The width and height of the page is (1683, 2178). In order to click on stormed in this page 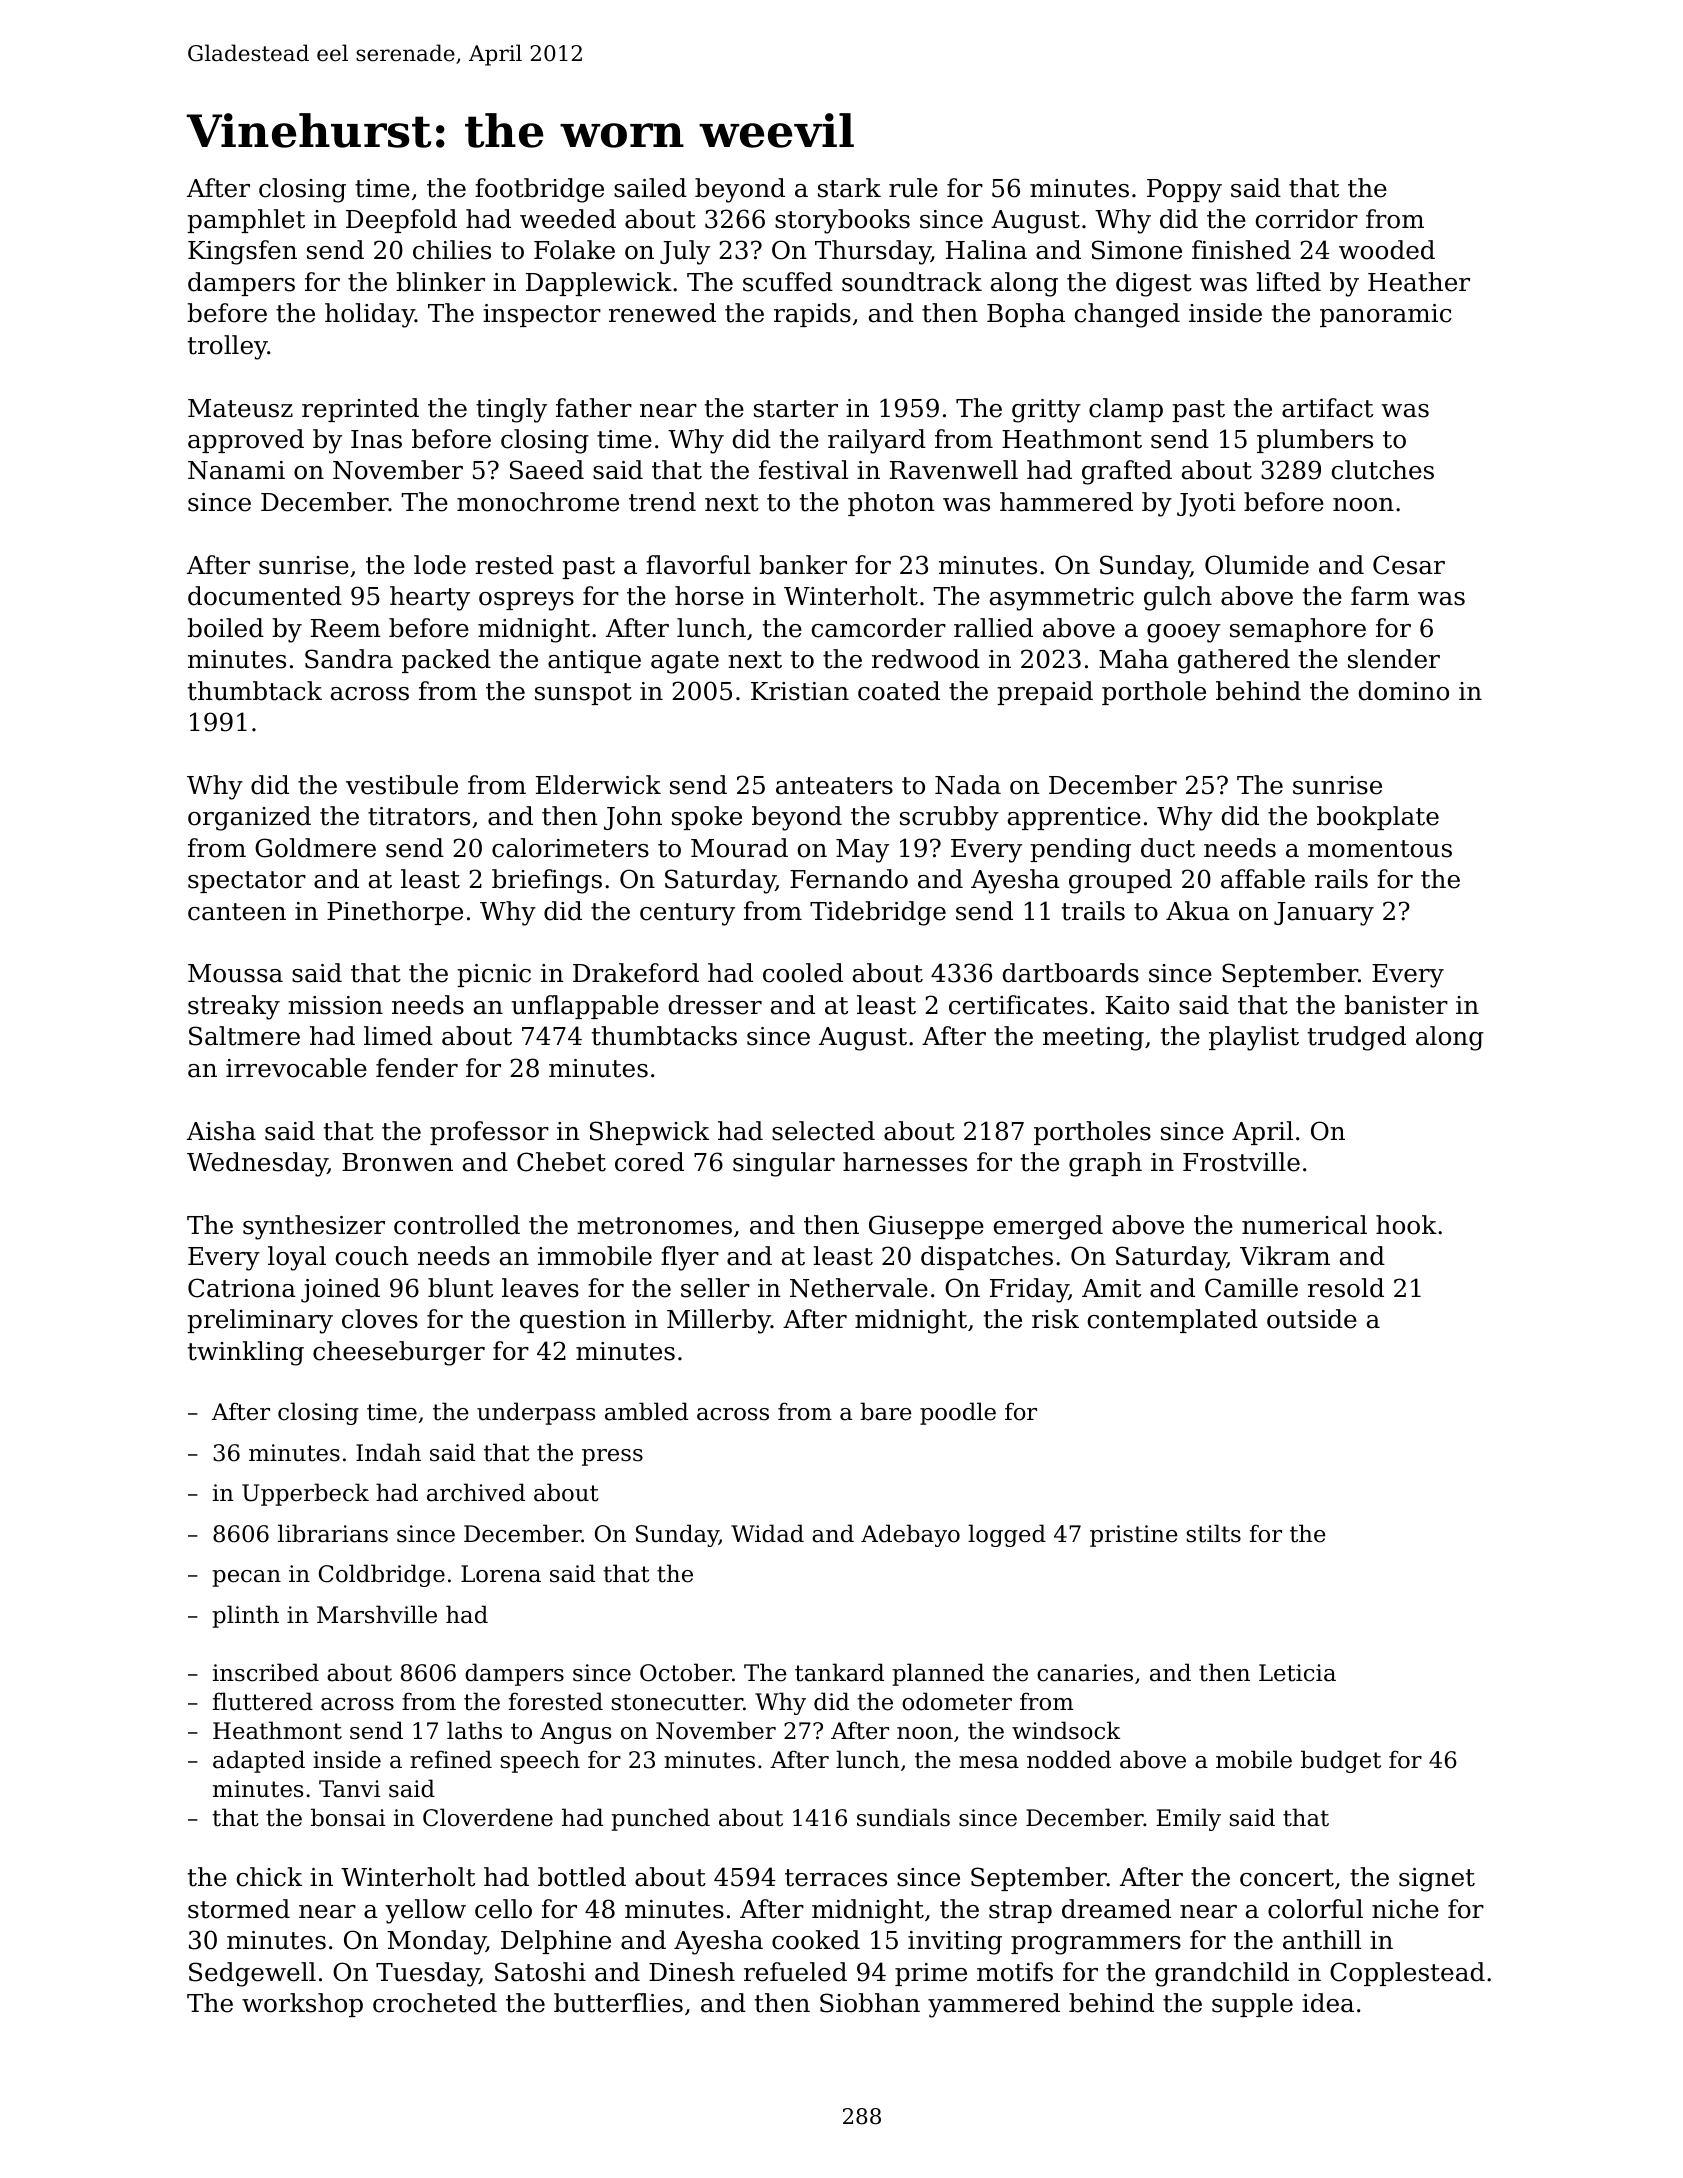, I will do `click(239, 1909)`.
